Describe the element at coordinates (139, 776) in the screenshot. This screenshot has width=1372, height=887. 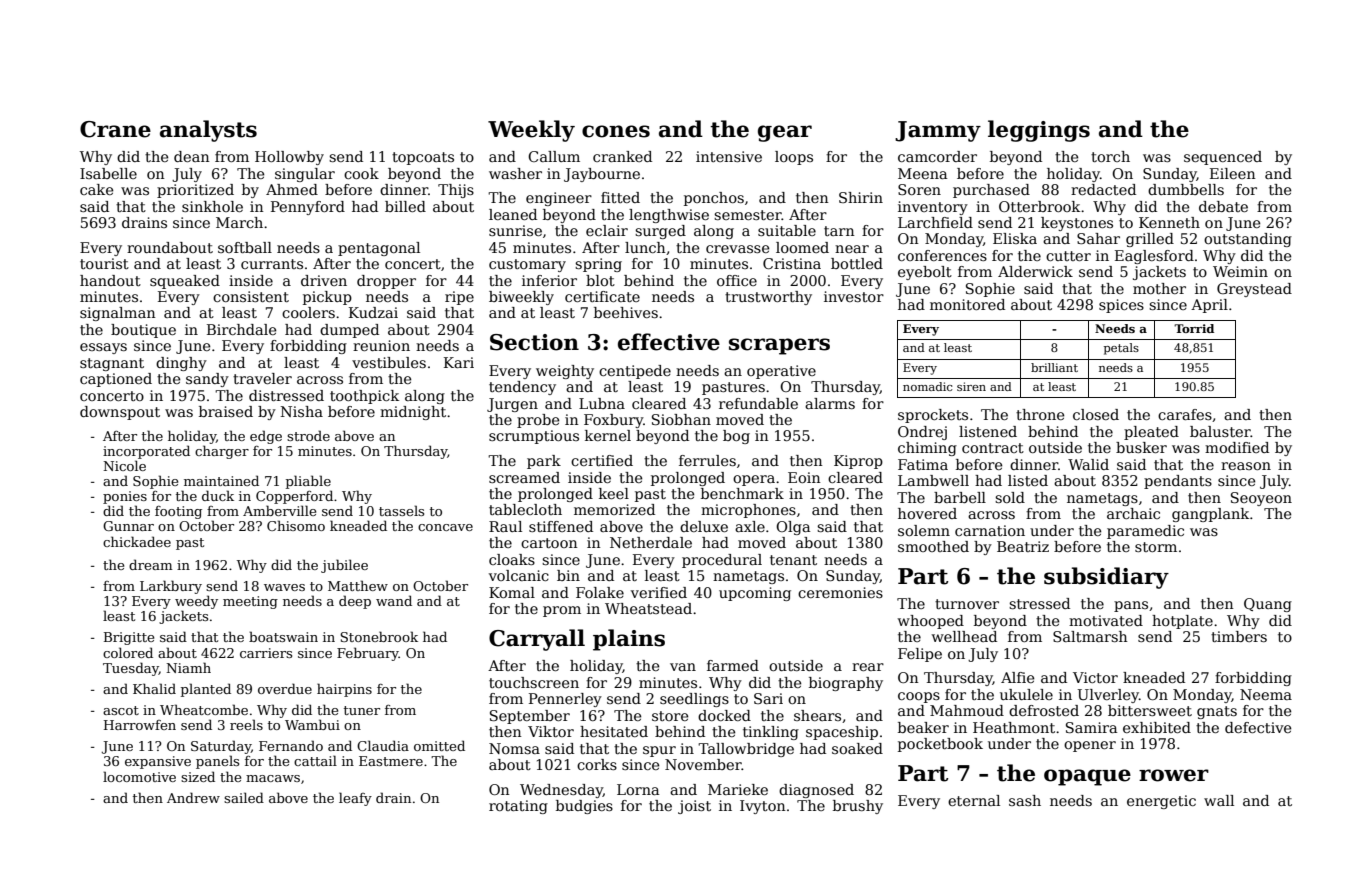
I see `locomotive` at that location.
